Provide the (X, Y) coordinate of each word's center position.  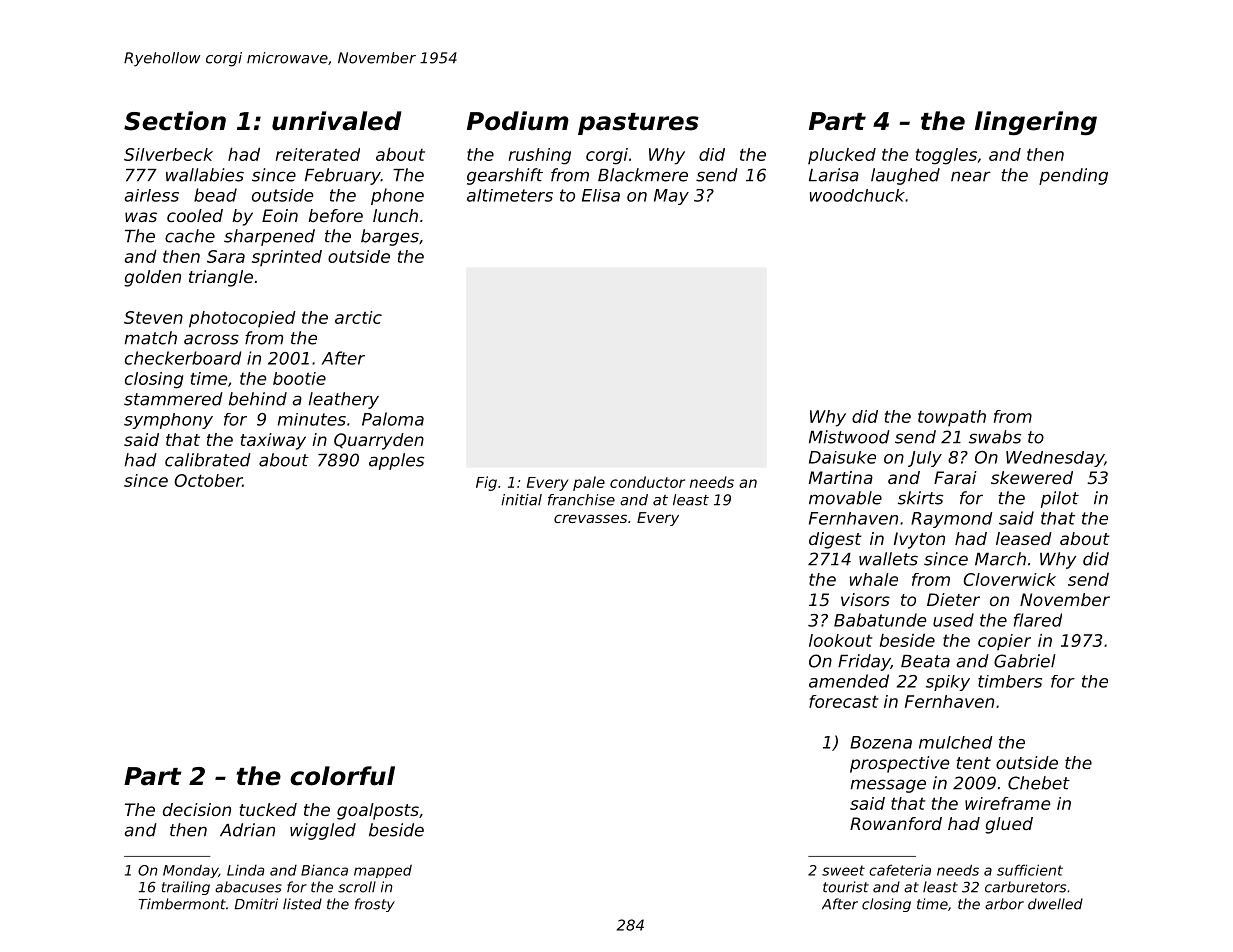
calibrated (208, 460)
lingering (1036, 123)
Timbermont (182, 904)
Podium (518, 121)
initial (521, 500)
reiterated (318, 154)
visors (865, 599)
